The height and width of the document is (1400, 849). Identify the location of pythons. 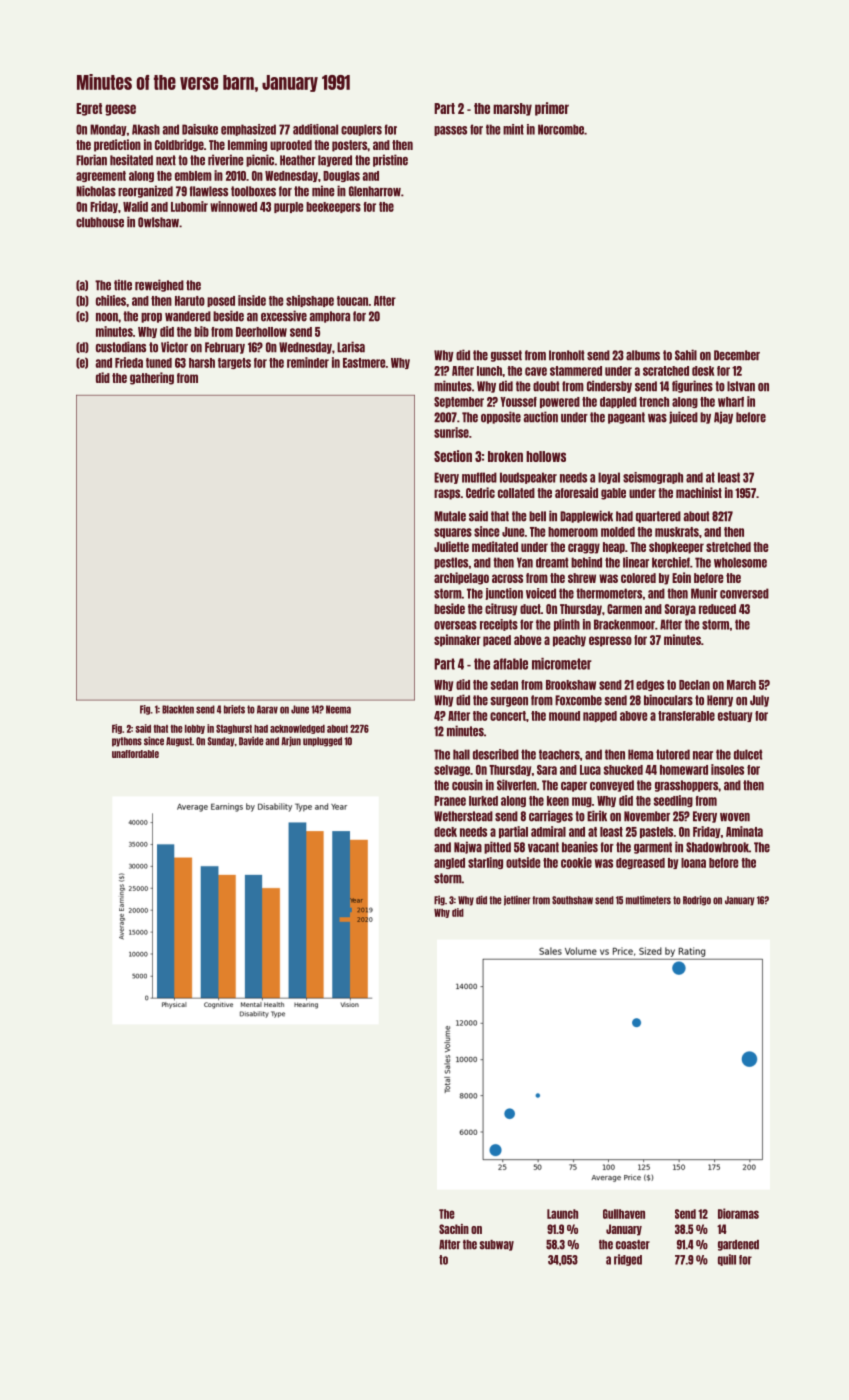
(127, 742).
